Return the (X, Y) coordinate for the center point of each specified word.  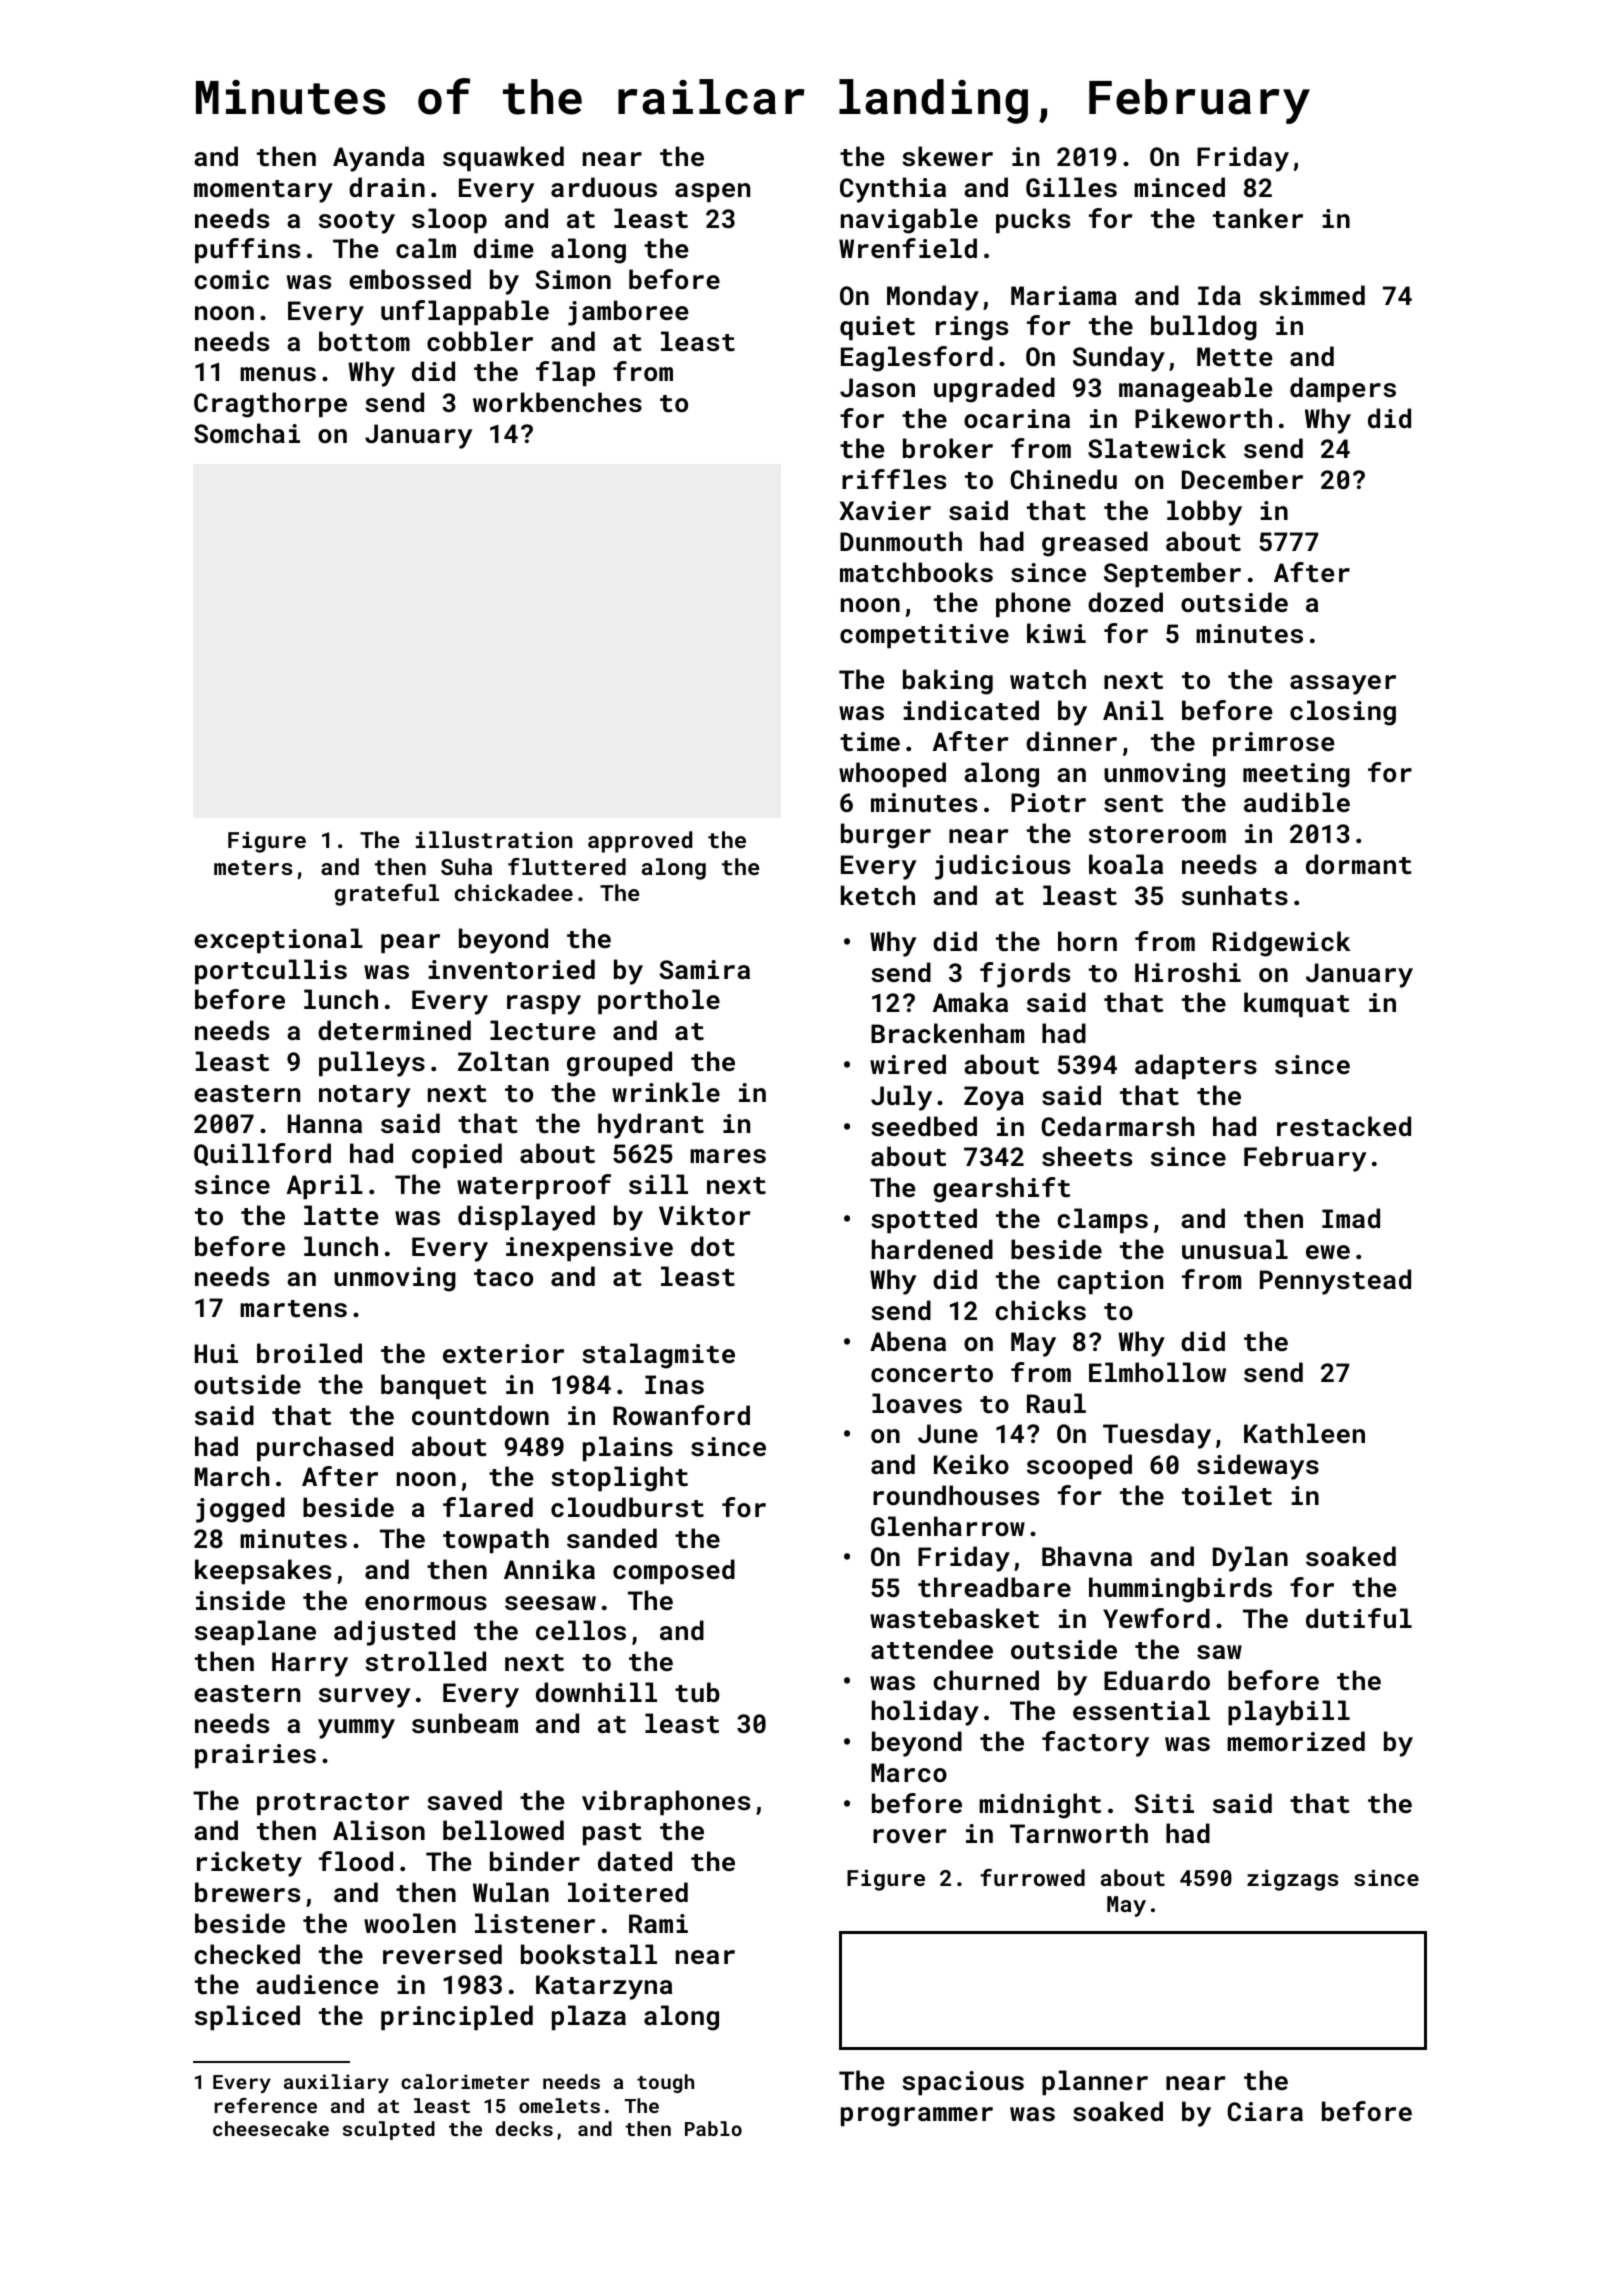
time (870, 741)
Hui (216, 1353)
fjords (1025, 975)
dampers (1343, 389)
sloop (449, 220)
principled (457, 2017)
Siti (1164, 1804)
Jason (877, 387)
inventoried (511, 969)
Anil (1133, 710)
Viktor (704, 1215)
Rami (658, 1923)
